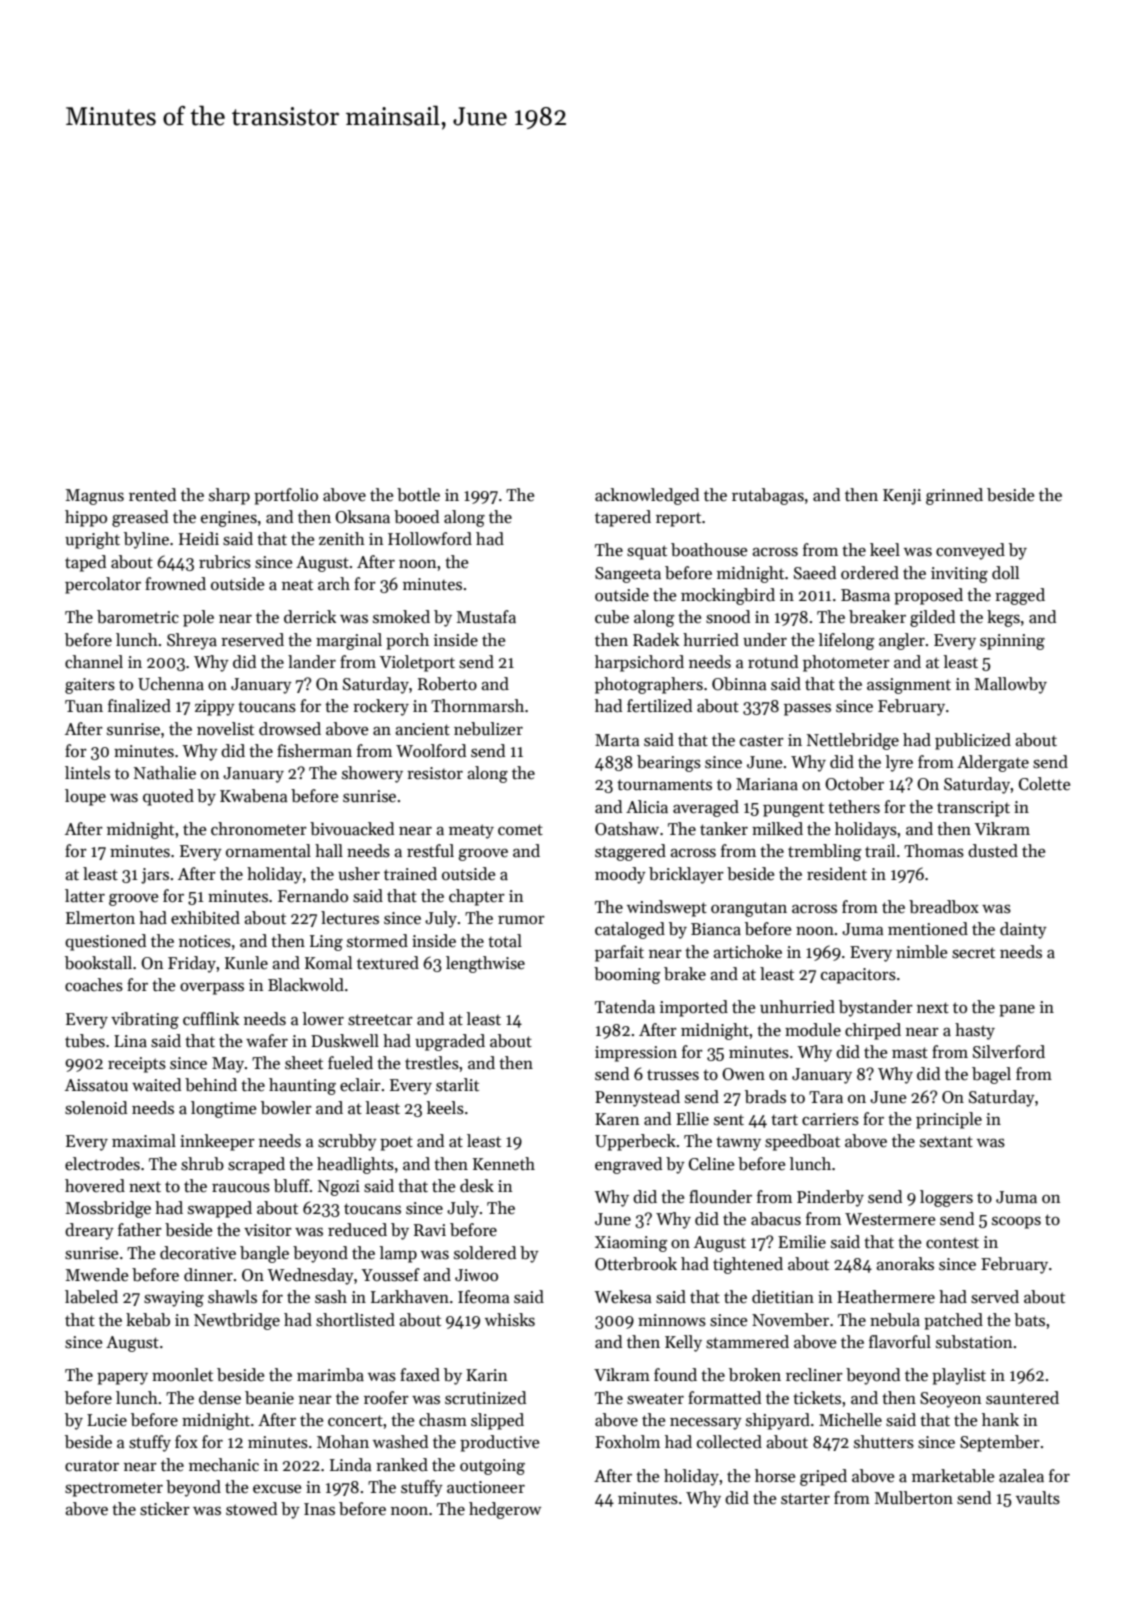 The height and width of the document is (1613, 1140). I want to click on griped, so click(823, 1477).
